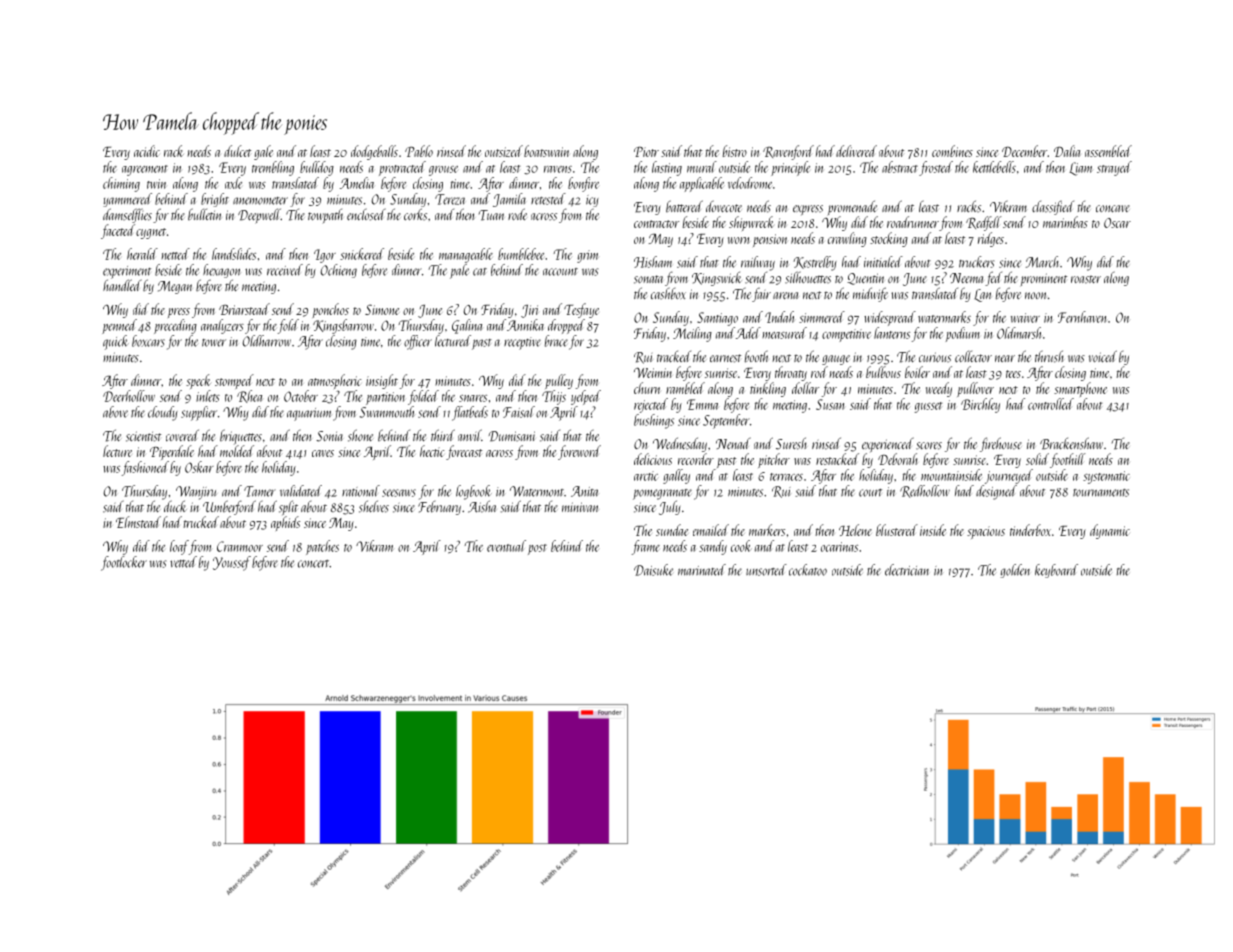 This page has height=952, width=1233. What do you see at coordinates (366, 214) in the page?
I see `enclosed` at bounding box center [366, 214].
